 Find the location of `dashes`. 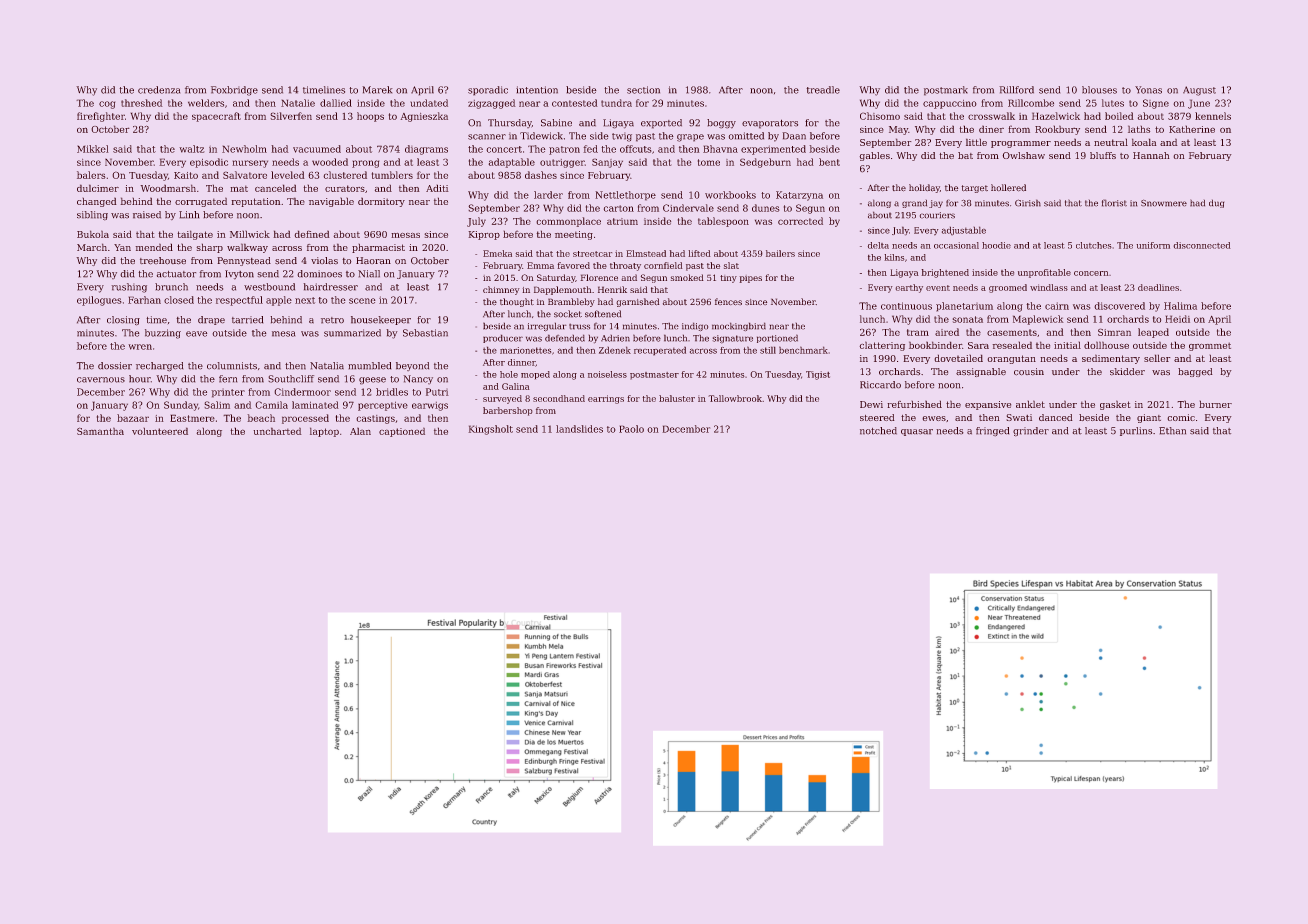

dashes is located at coordinates (541, 175).
